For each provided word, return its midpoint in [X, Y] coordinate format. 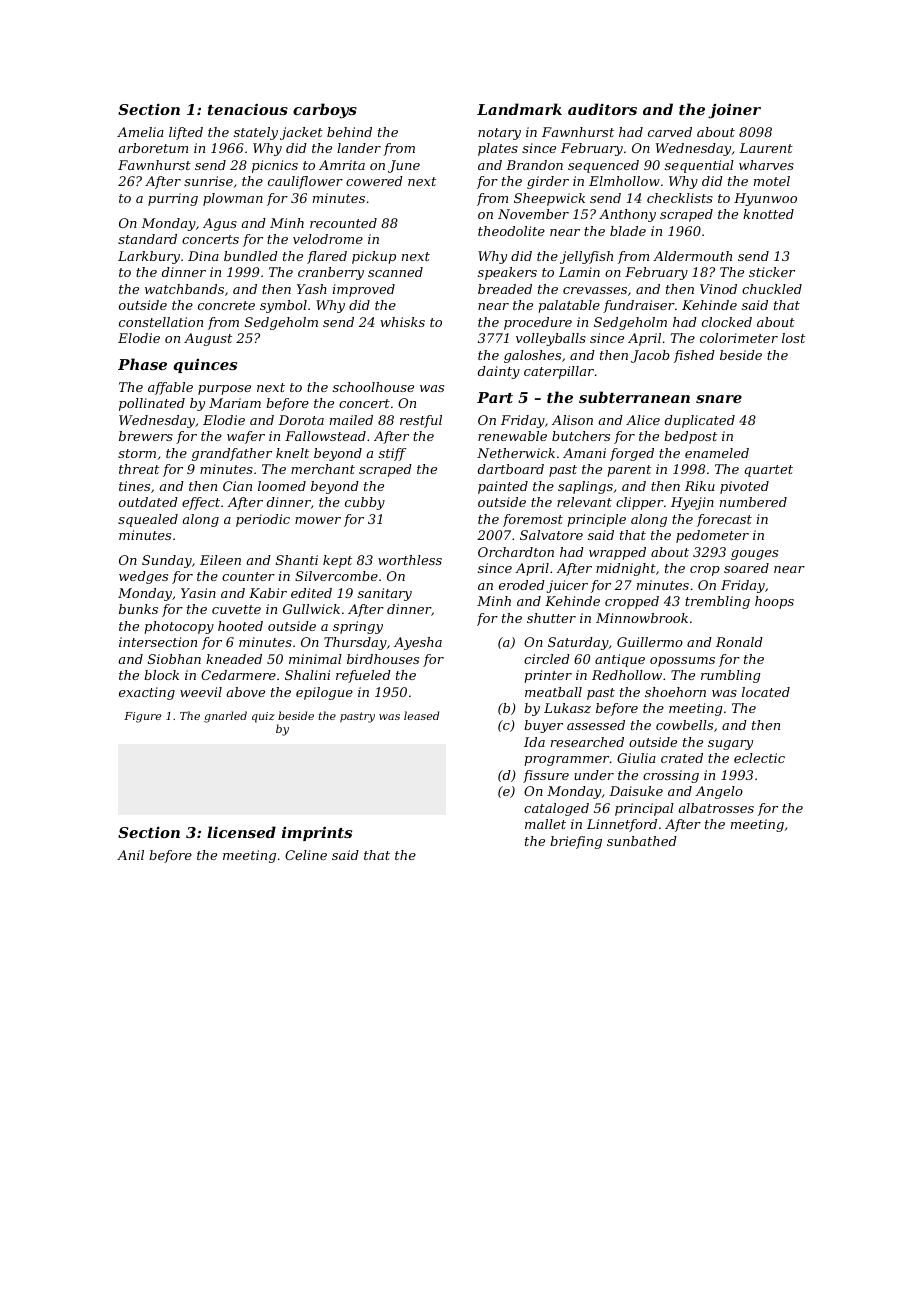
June [404, 166]
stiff [392, 454]
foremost [533, 520]
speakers [507, 273]
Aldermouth [692, 256]
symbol [283, 306]
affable [170, 388]
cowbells [684, 725]
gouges [754, 555]
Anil [130, 855]
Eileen [220, 560]
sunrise [208, 181]
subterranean [634, 397]
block [161, 675]
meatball [553, 692]
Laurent [766, 148]
